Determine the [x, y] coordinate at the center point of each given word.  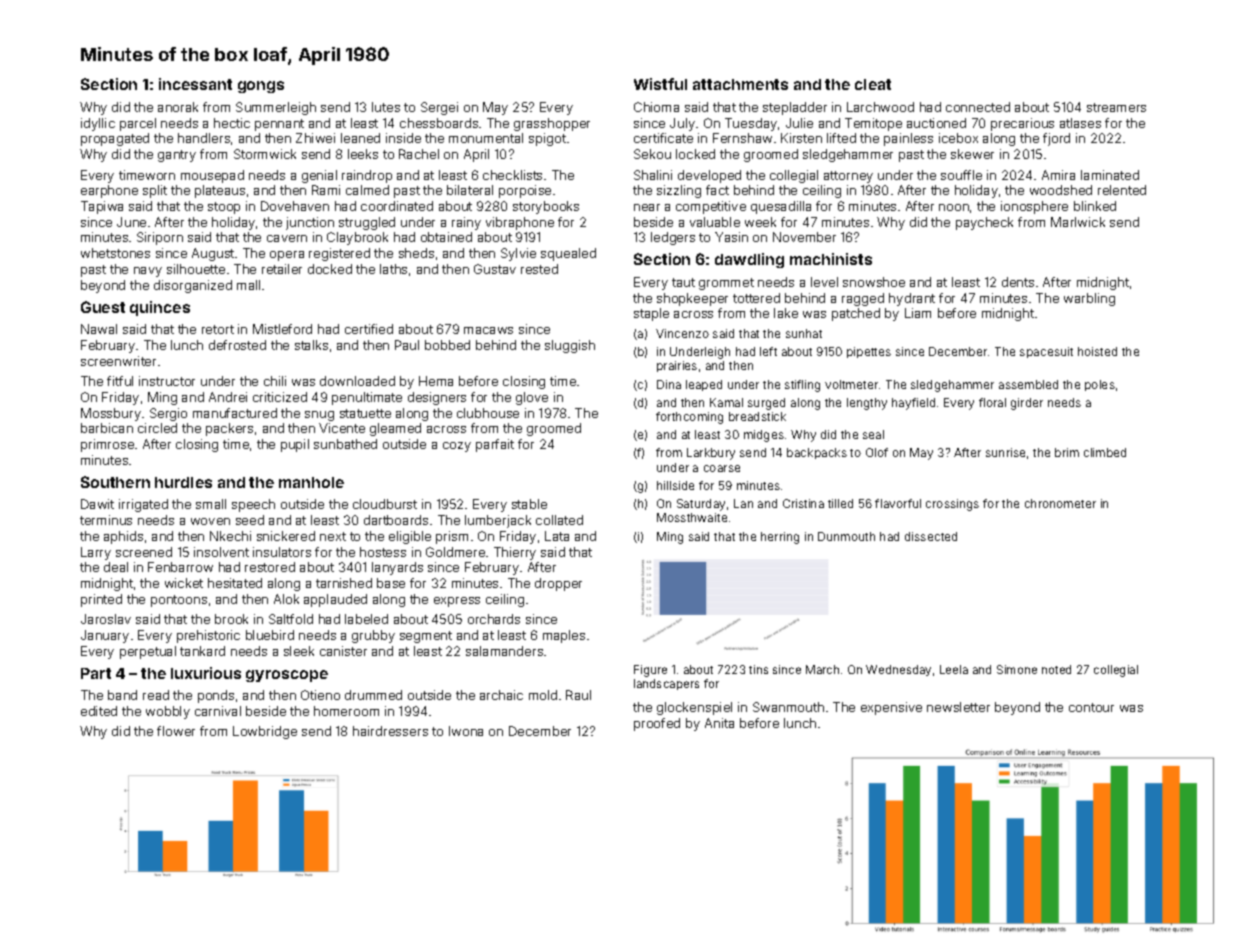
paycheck [984, 223]
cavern [287, 238]
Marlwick [1078, 222]
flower [176, 731]
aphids [123, 537]
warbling [1089, 299]
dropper [558, 584]
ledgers [673, 238]
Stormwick [265, 154]
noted [1056, 669]
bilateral [470, 190]
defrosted [237, 345]
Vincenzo [682, 333]
